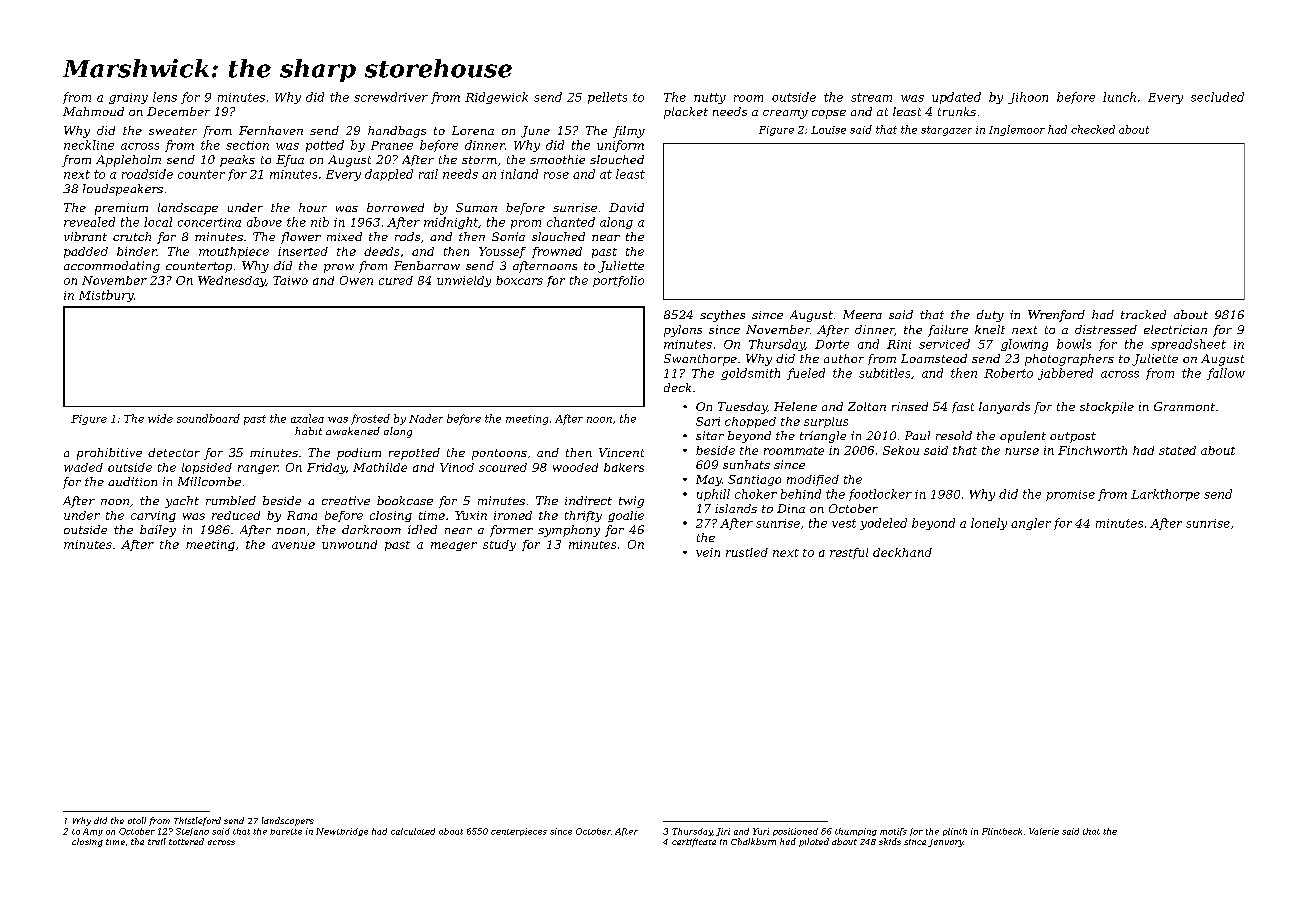  I want to click on chopped, so click(750, 422).
